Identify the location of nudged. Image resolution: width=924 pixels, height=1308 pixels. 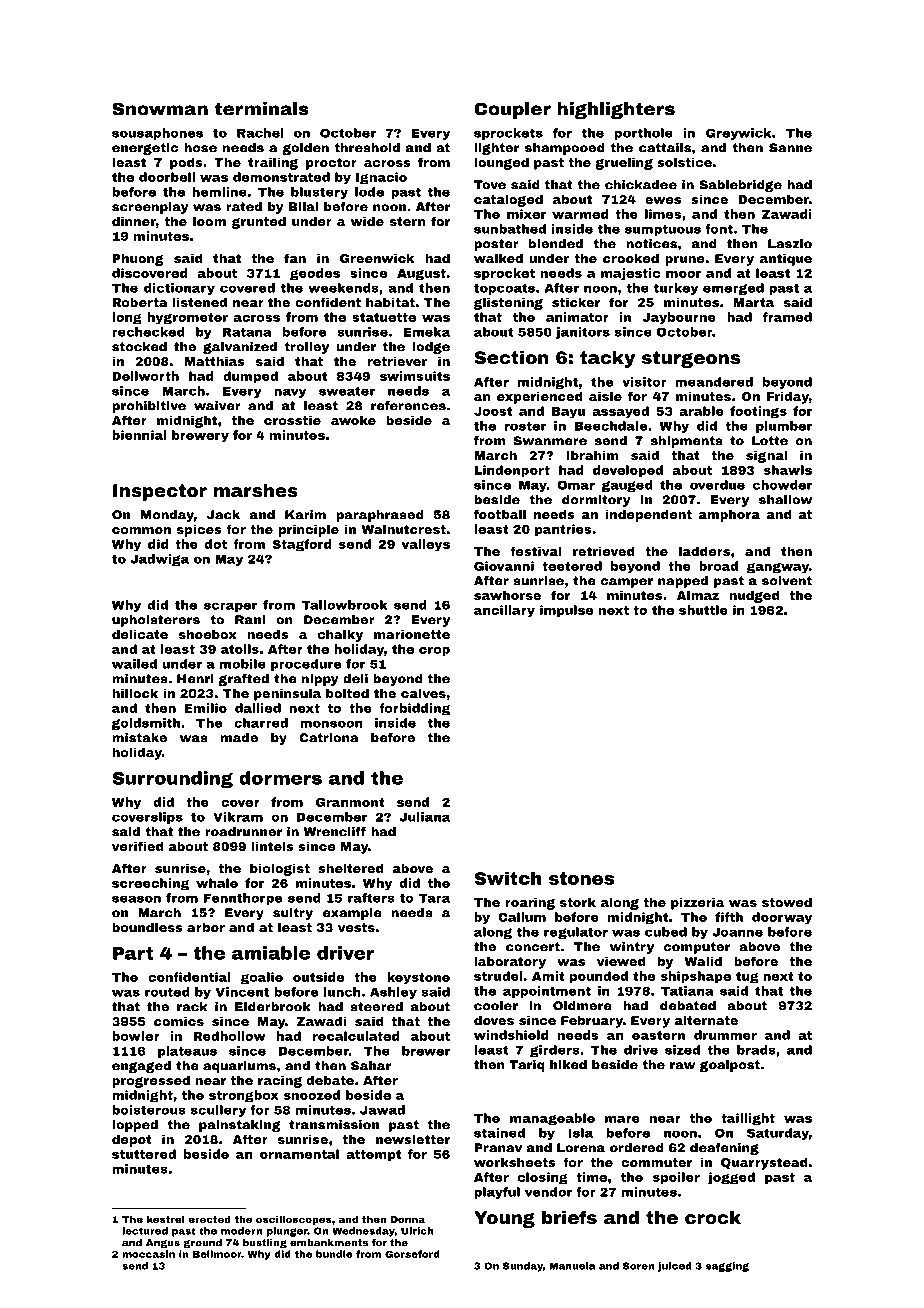
(754, 596).
